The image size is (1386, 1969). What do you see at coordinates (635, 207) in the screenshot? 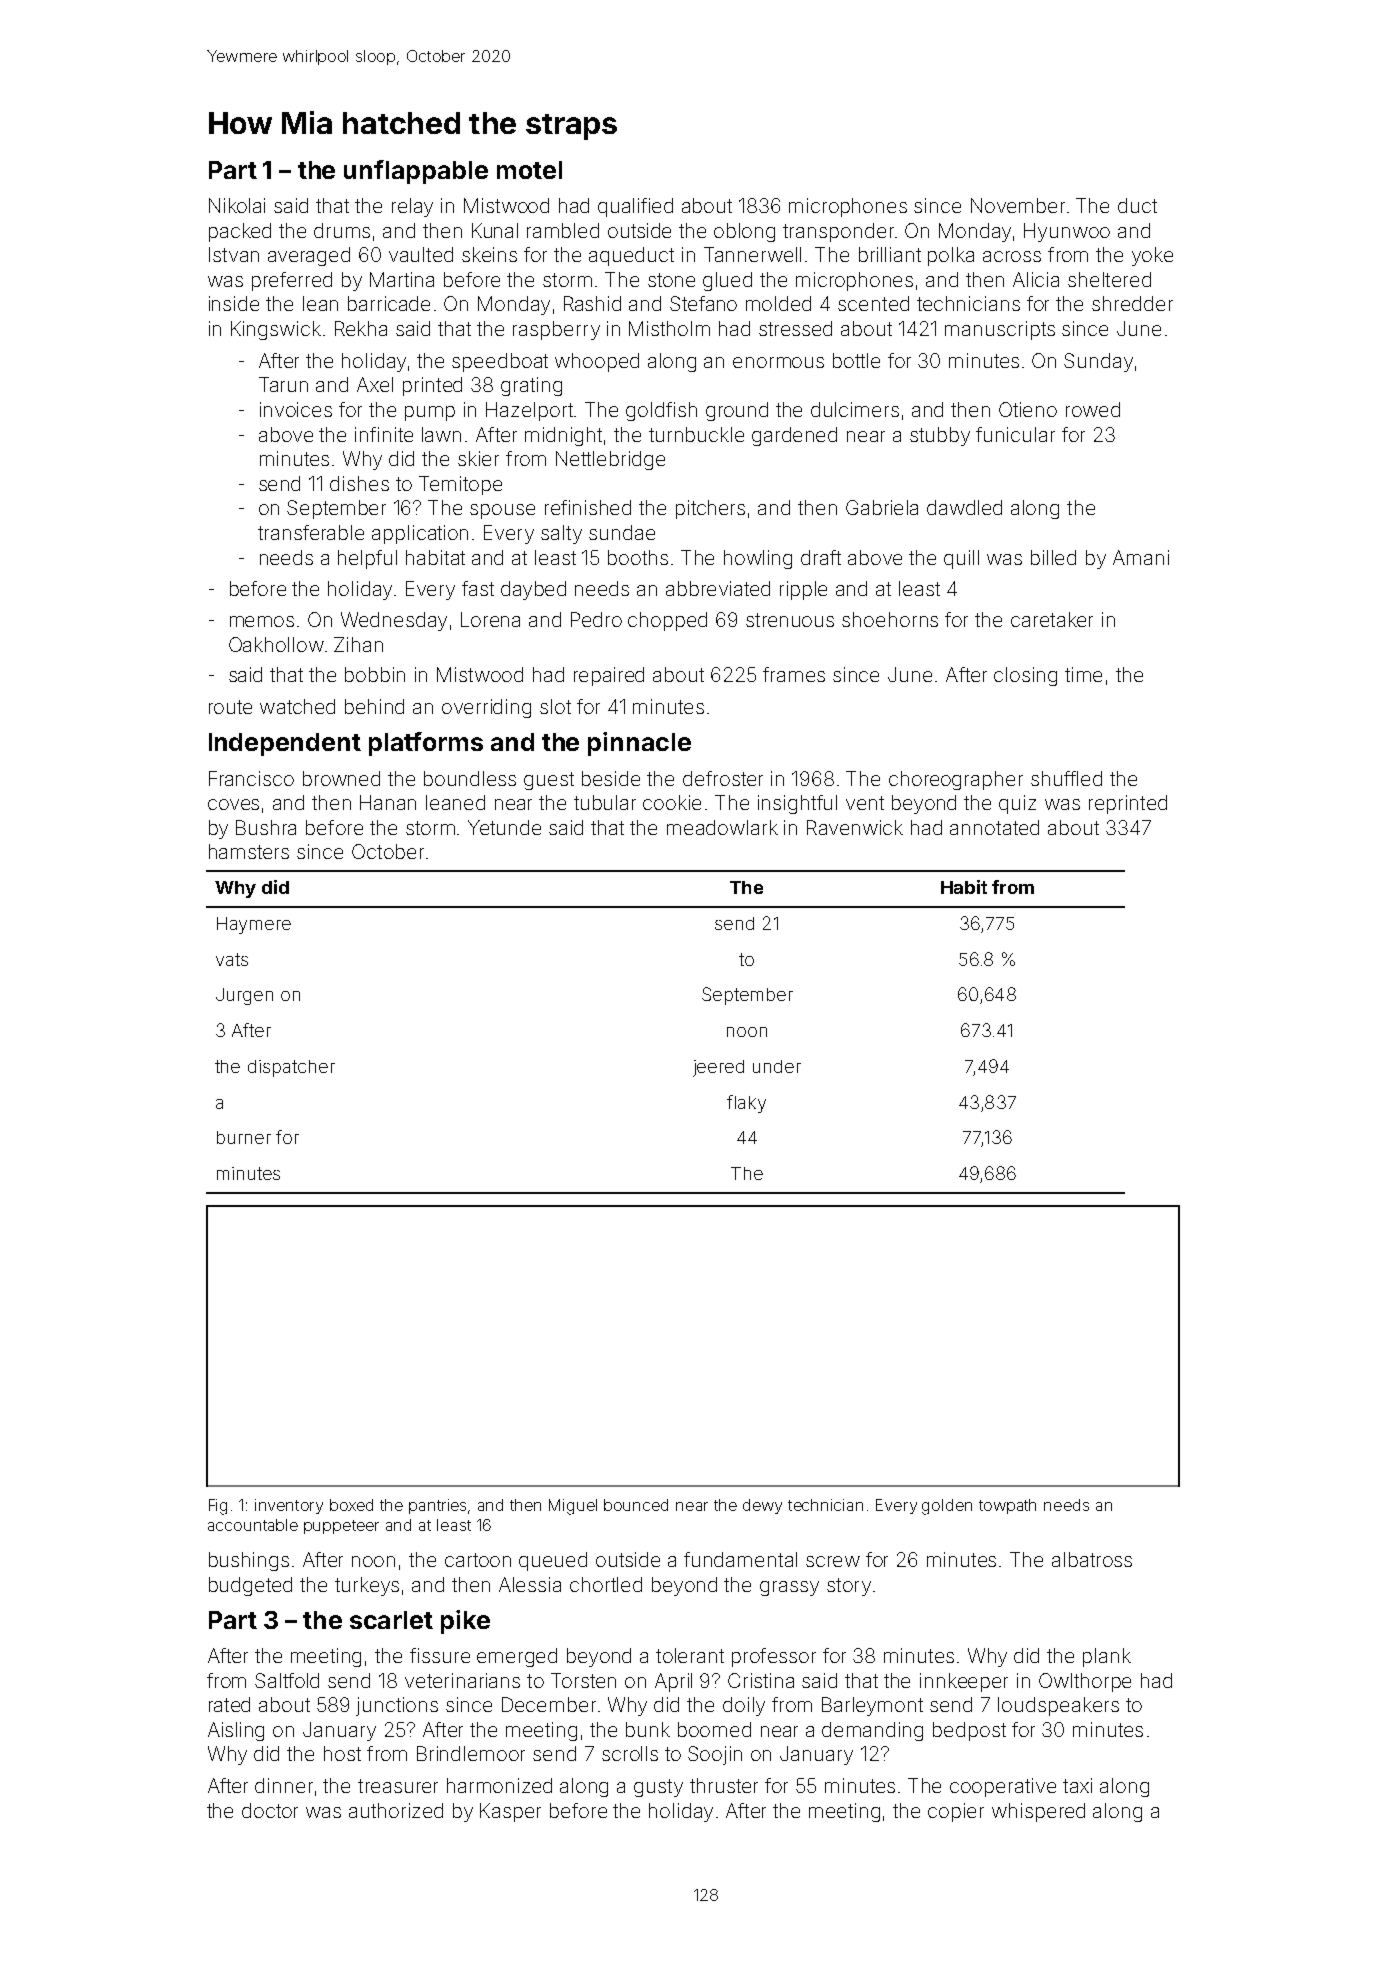
I see `qualified` at bounding box center [635, 207].
